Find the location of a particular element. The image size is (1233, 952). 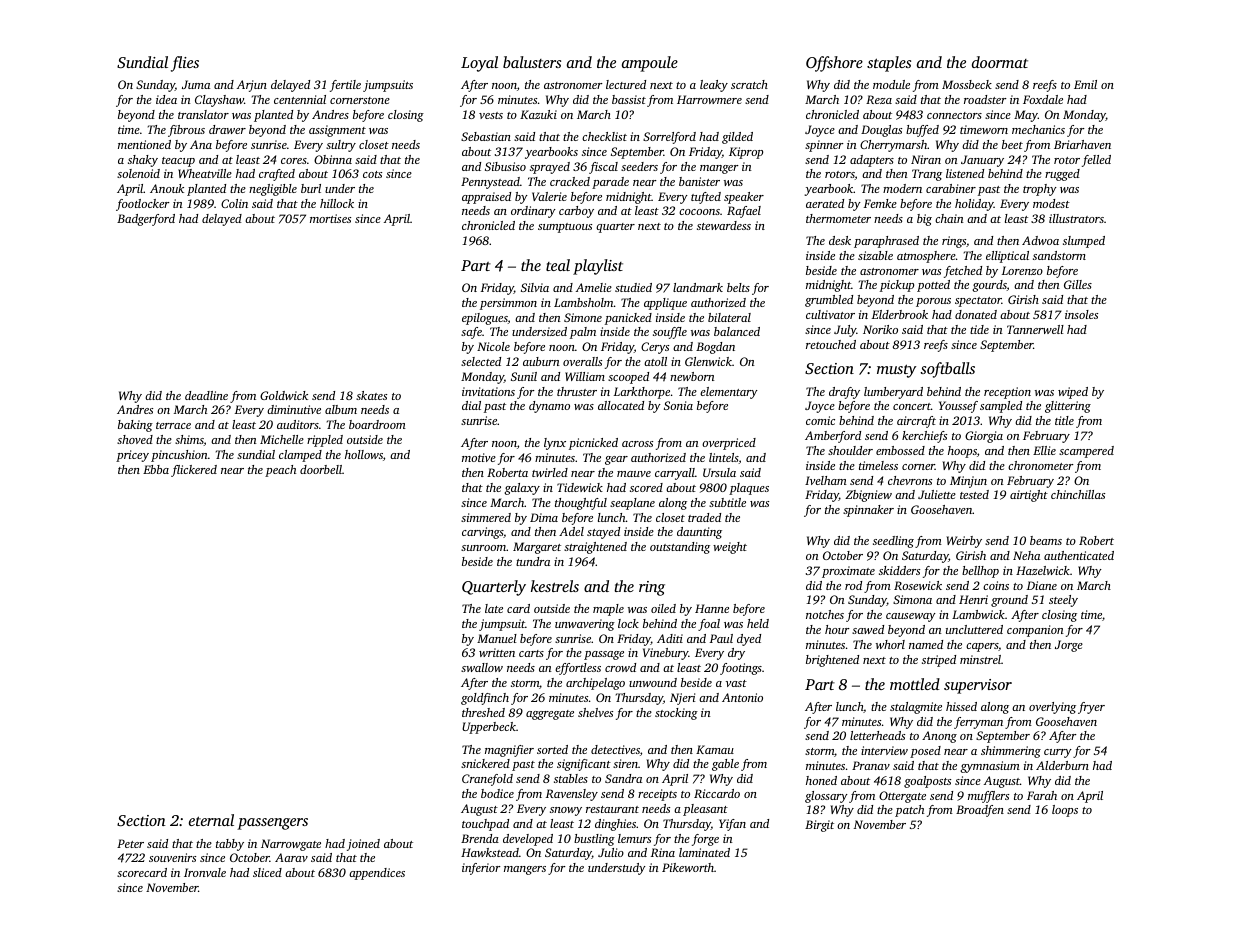

Jorge is located at coordinates (1069, 646).
